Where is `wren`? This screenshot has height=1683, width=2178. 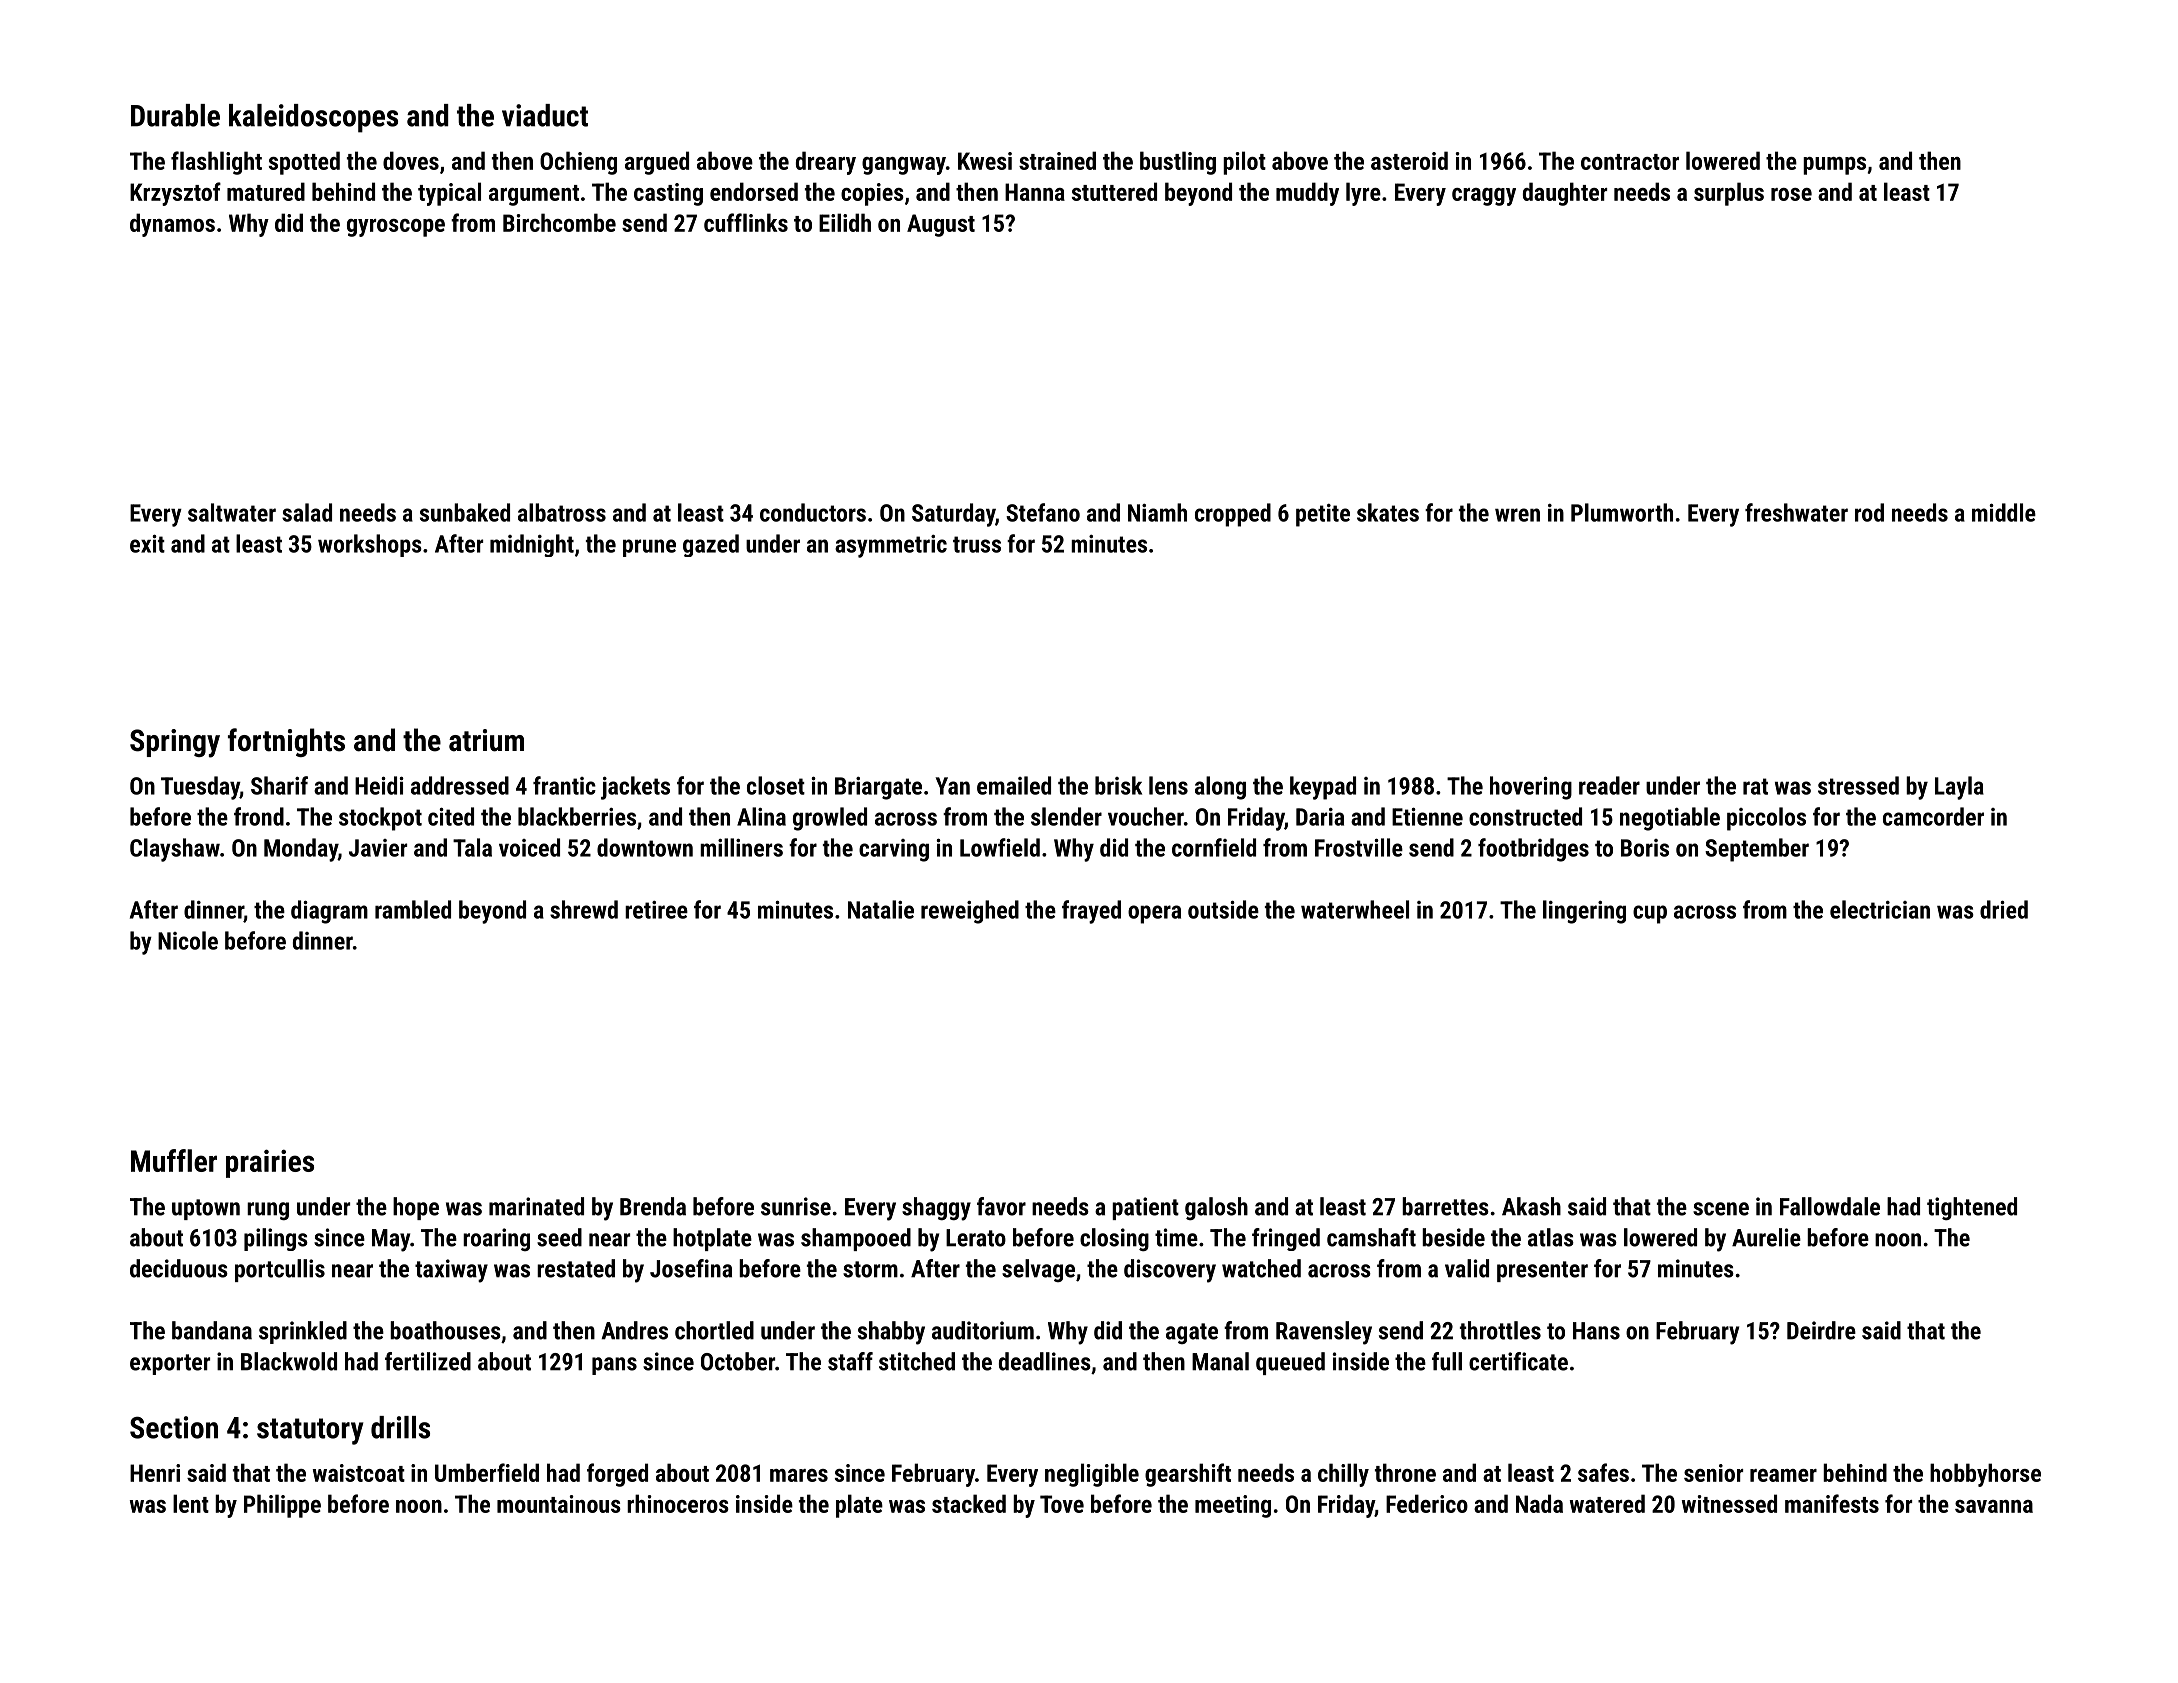
wren is located at coordinates (1517, 515).
